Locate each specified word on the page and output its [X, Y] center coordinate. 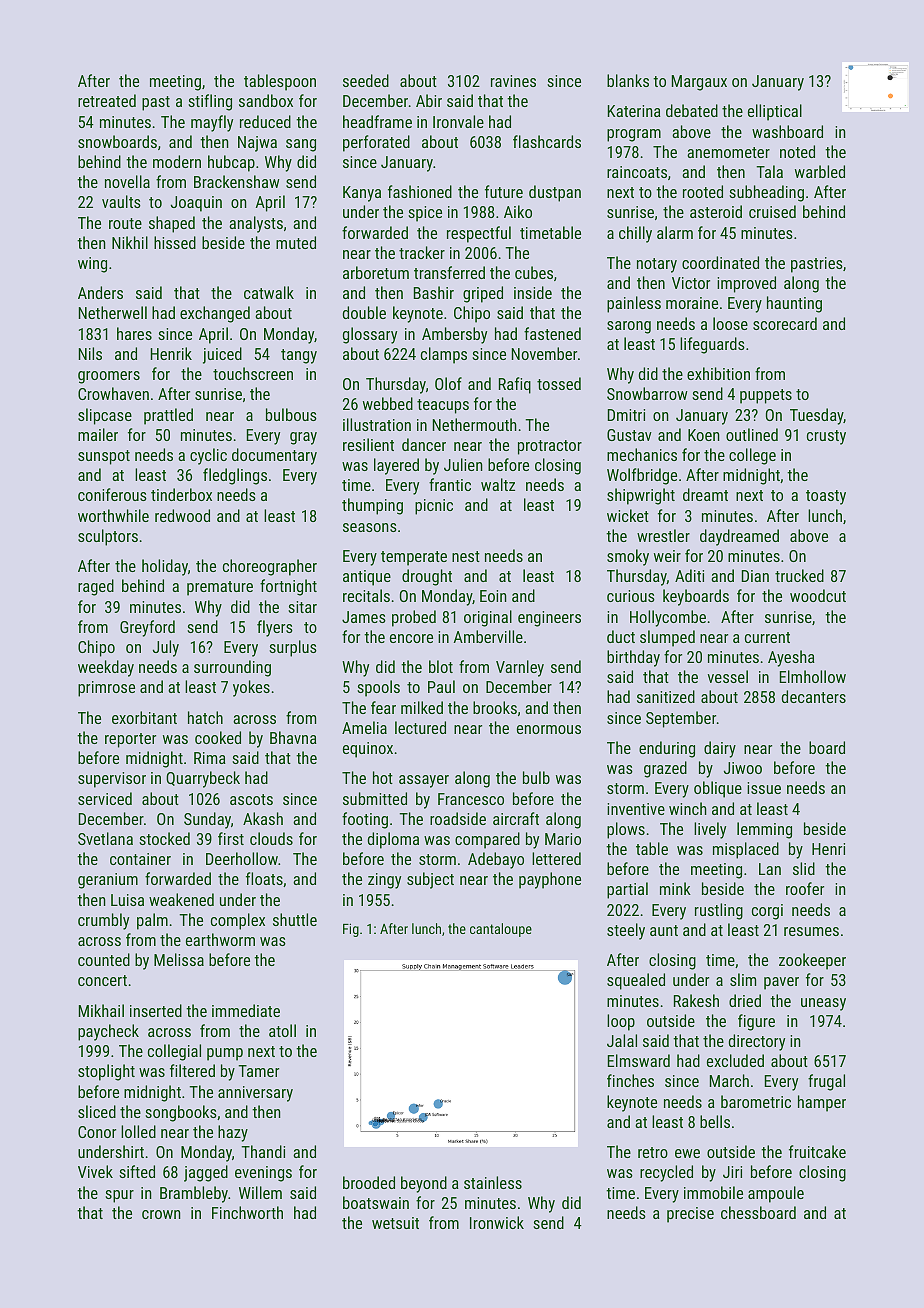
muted [296, 242]
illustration [377, 424]
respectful [479, 234]
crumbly [103, 921]
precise [690, 1215]
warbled [820, 171]
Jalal [622, 1040]
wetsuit [395, 1223]
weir [667, 556]
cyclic [208, 456]
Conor [97, 1132]
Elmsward [639, 1060]
